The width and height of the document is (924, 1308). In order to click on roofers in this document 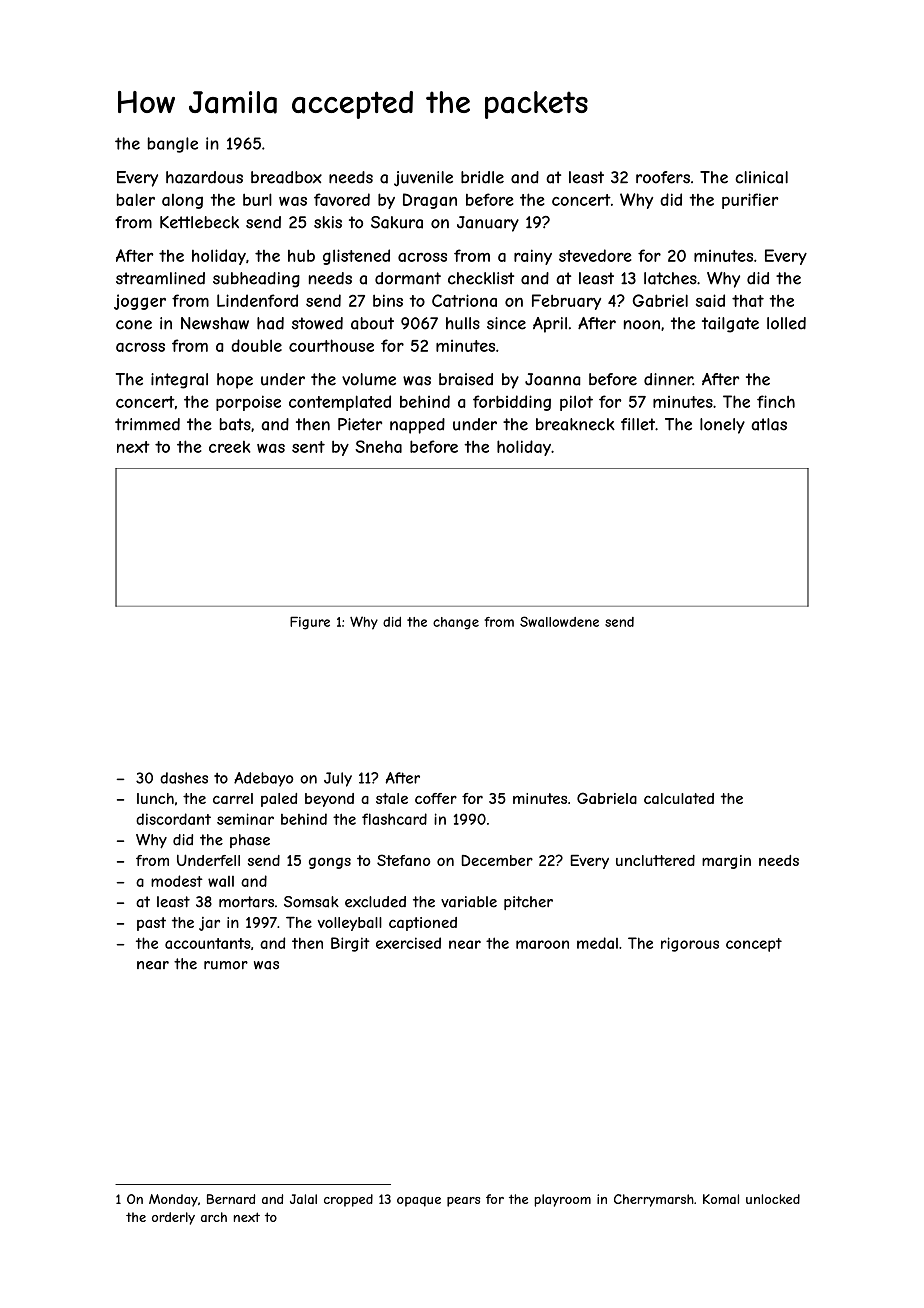, I will do `click(663, 177)`.
